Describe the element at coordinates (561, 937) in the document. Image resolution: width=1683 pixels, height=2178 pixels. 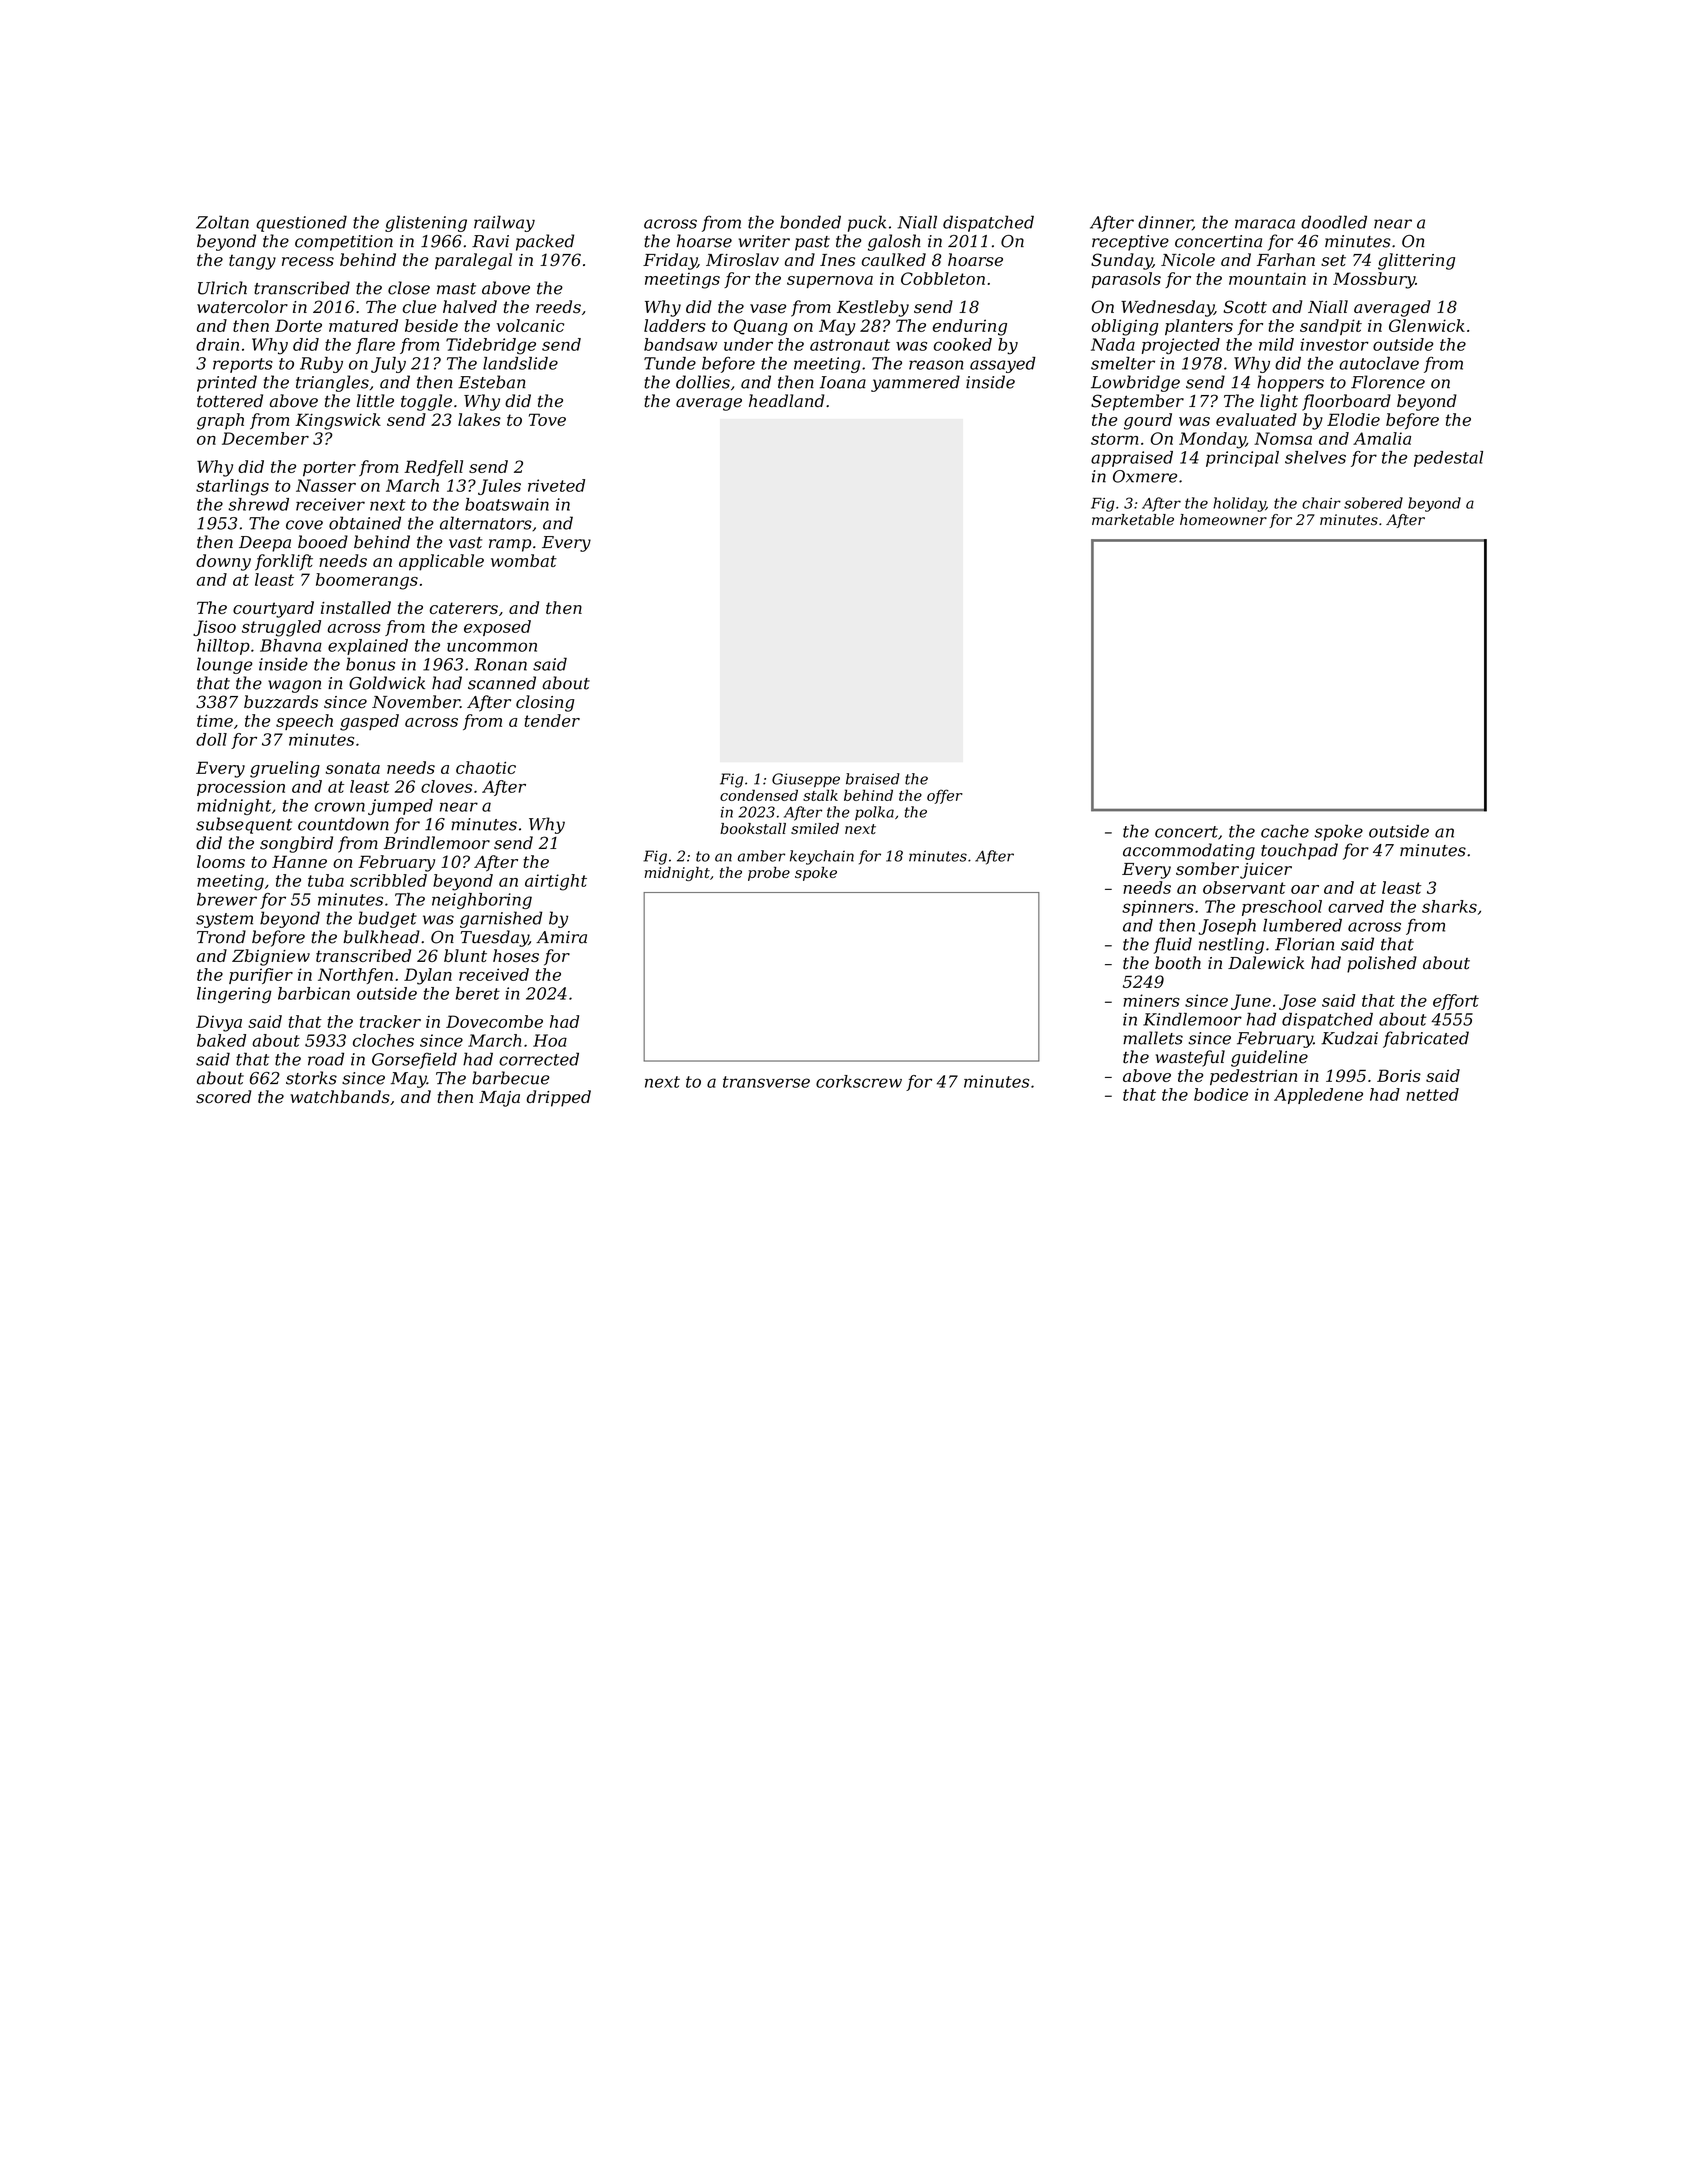
I see `Amira` at that location.
